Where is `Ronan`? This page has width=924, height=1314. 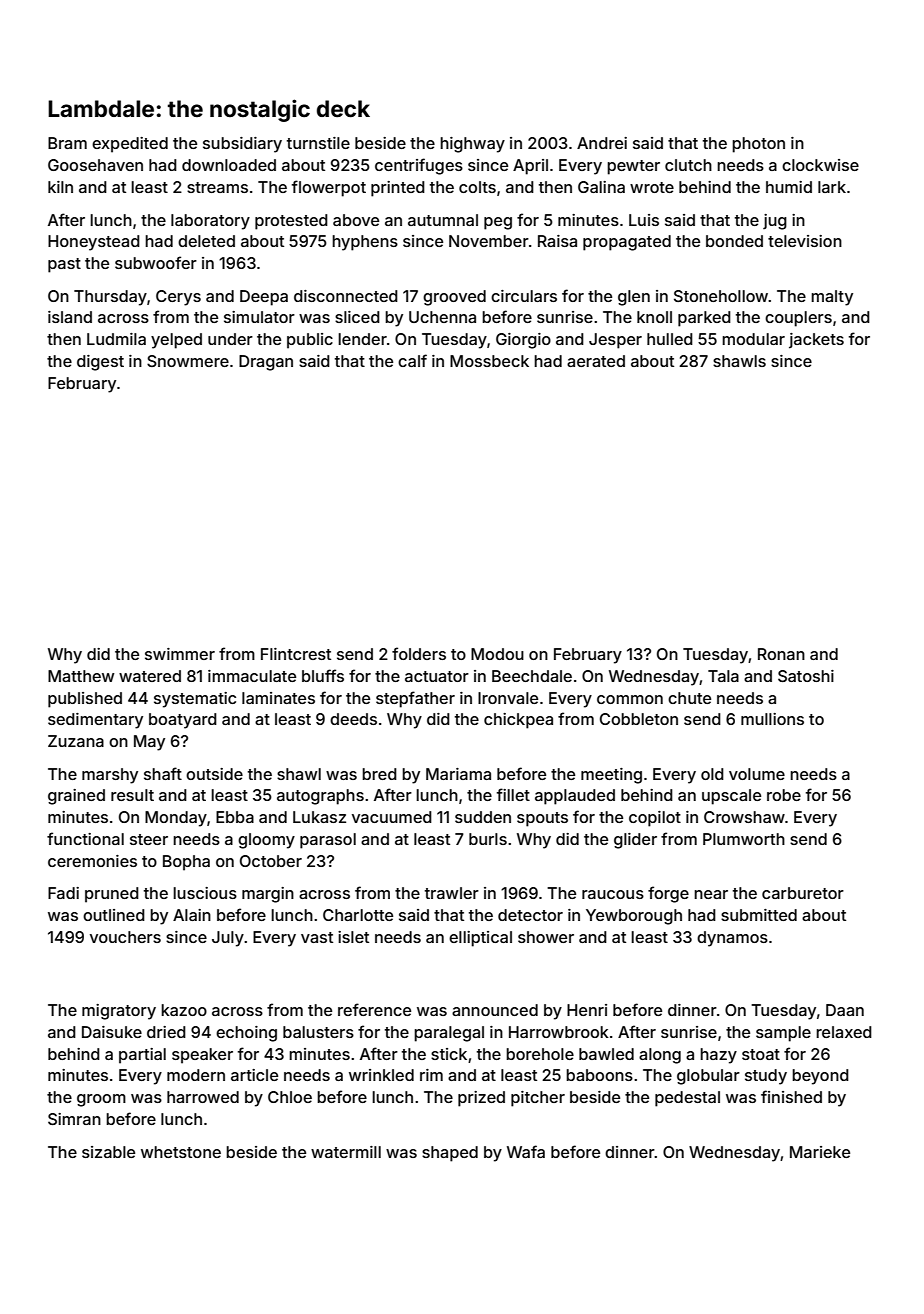 Ronan is located at coordinates (781, 654).
